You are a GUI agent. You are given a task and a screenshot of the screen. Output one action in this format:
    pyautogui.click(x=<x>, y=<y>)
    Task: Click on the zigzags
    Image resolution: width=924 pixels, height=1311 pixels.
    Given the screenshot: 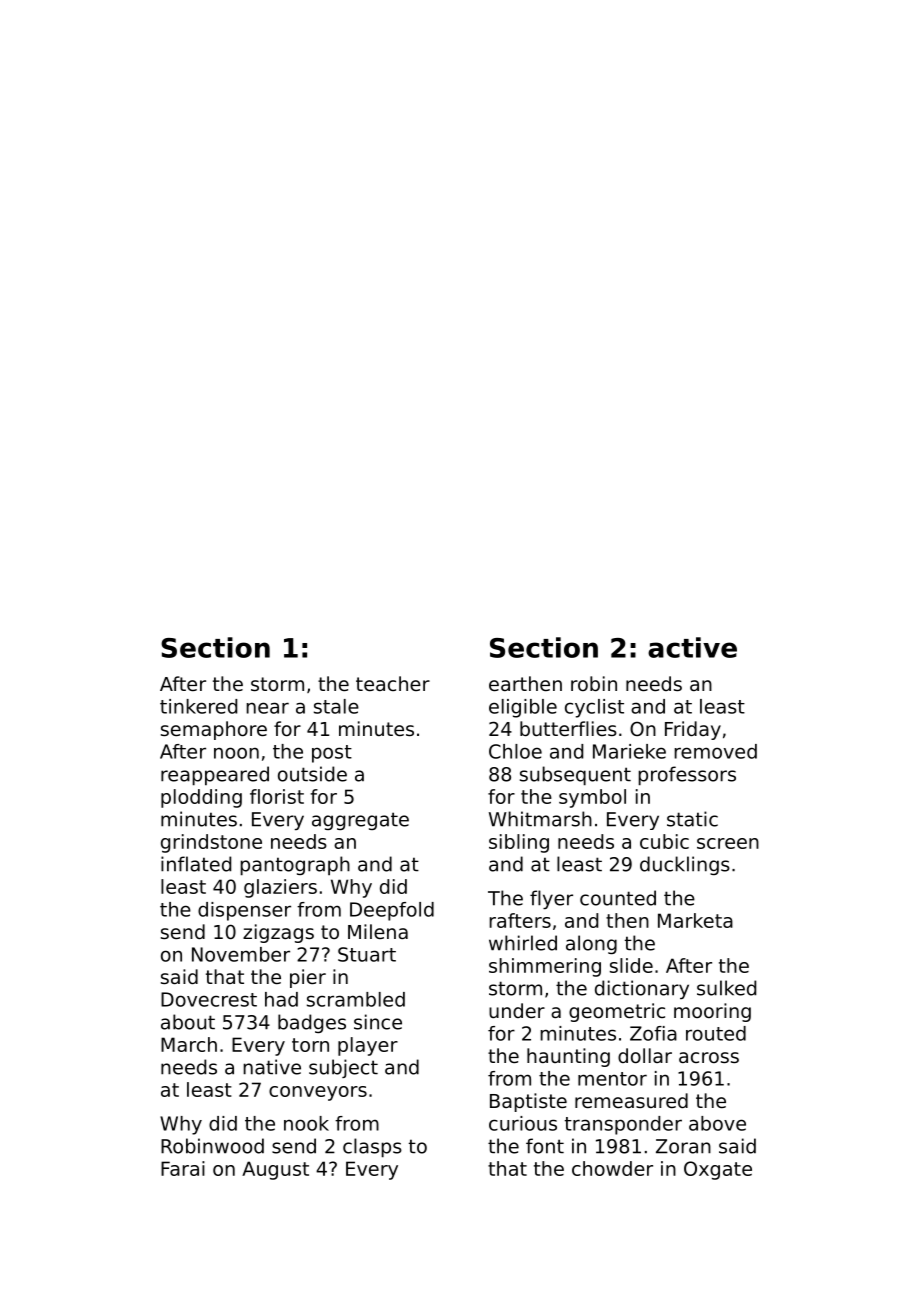 What is the action you would take?
    pyautogui.click(x=278, y=933)
